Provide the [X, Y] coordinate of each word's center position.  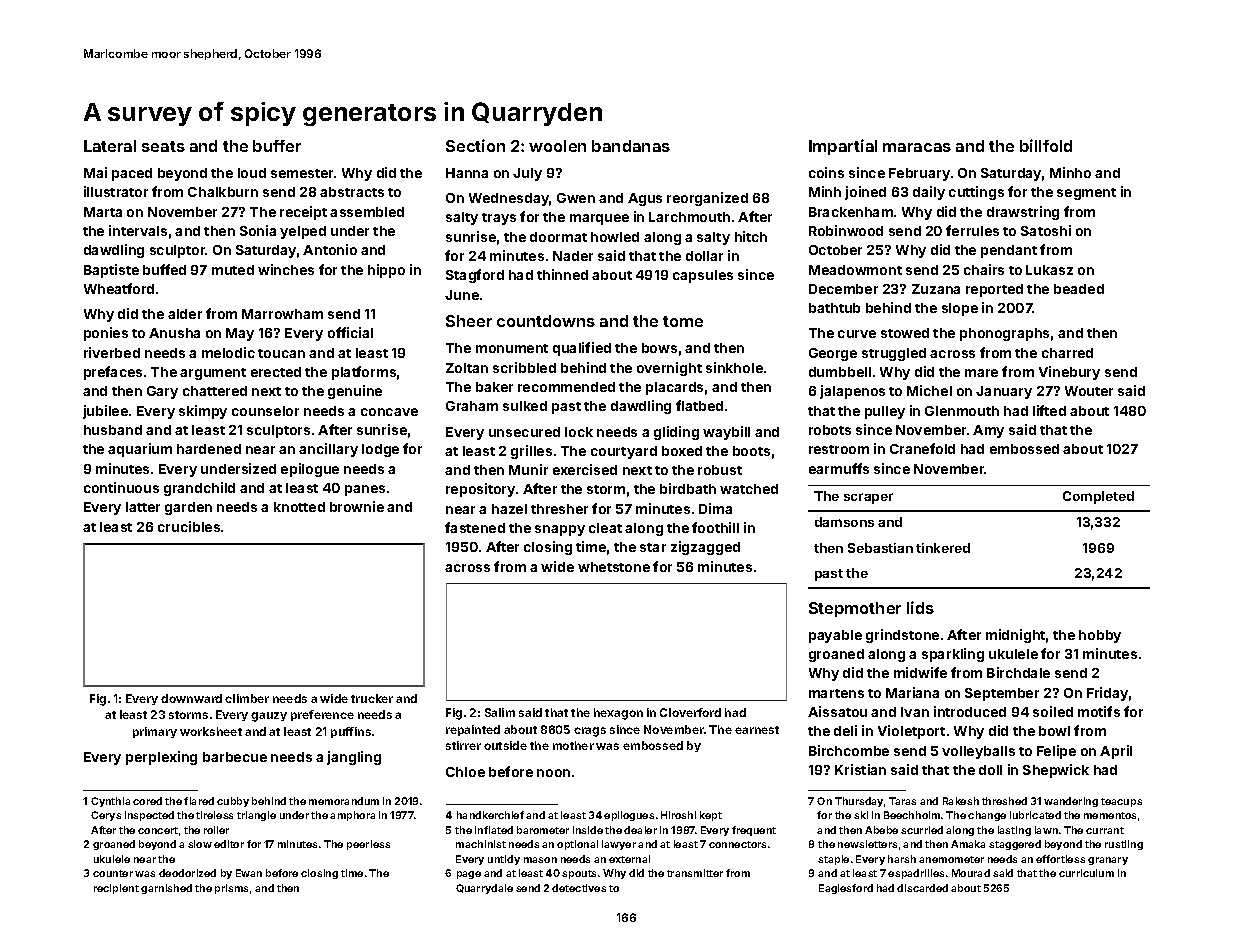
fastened [475, 527]
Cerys [106, 816]
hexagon [618, 714]
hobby [1100, 636]
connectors [737, 844]
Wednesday [509, 199]
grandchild [199, 489]
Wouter [1089, 391]
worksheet [211, 731]
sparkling [953, 655]
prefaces [113, 373]
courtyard [624, 452]
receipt [303, 213]
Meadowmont [855, 270]
